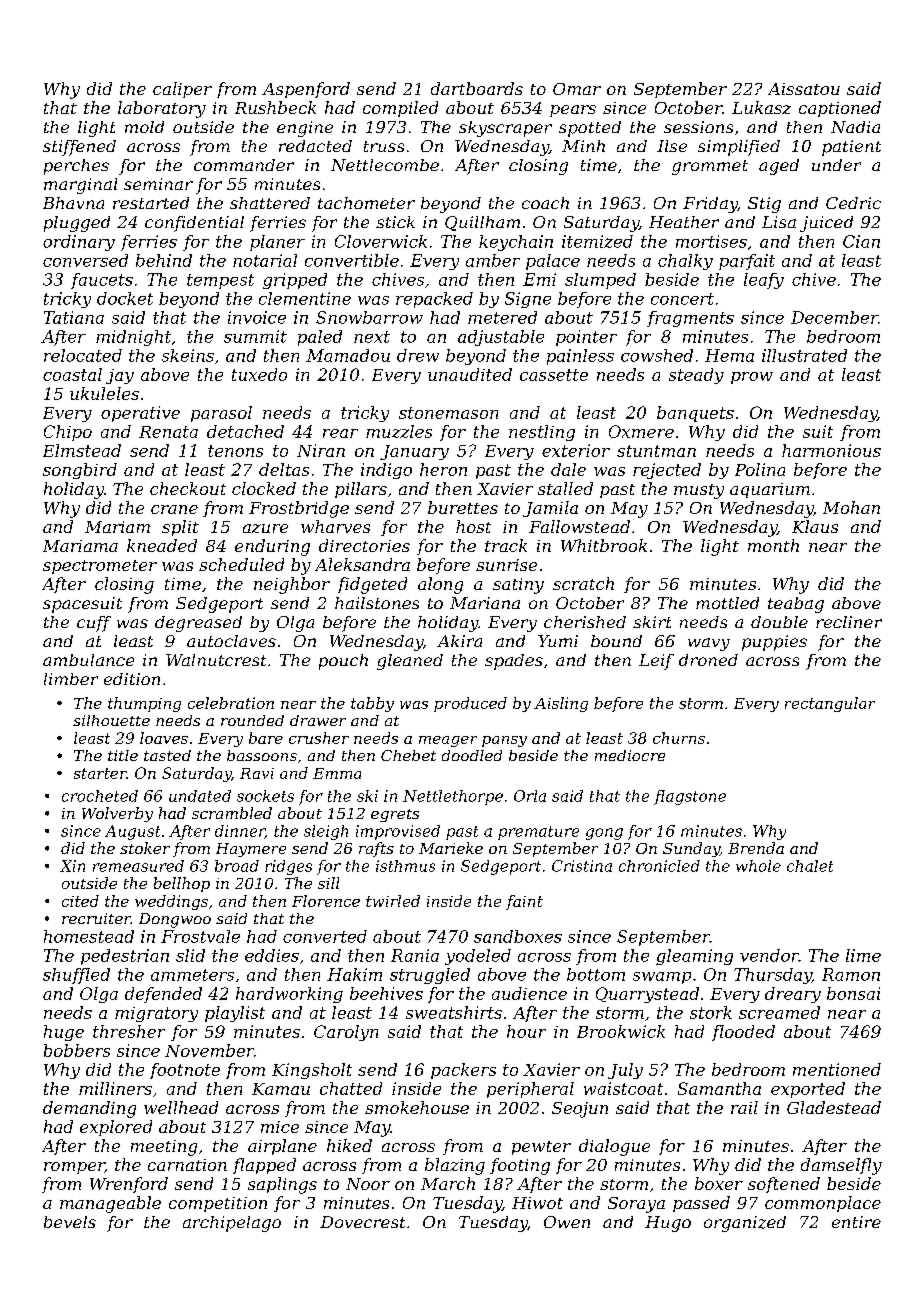 The height and width of the image is (1308, 924). Describe the element at coordinates (577, 89) in the image. I see `Omar` at that location.
